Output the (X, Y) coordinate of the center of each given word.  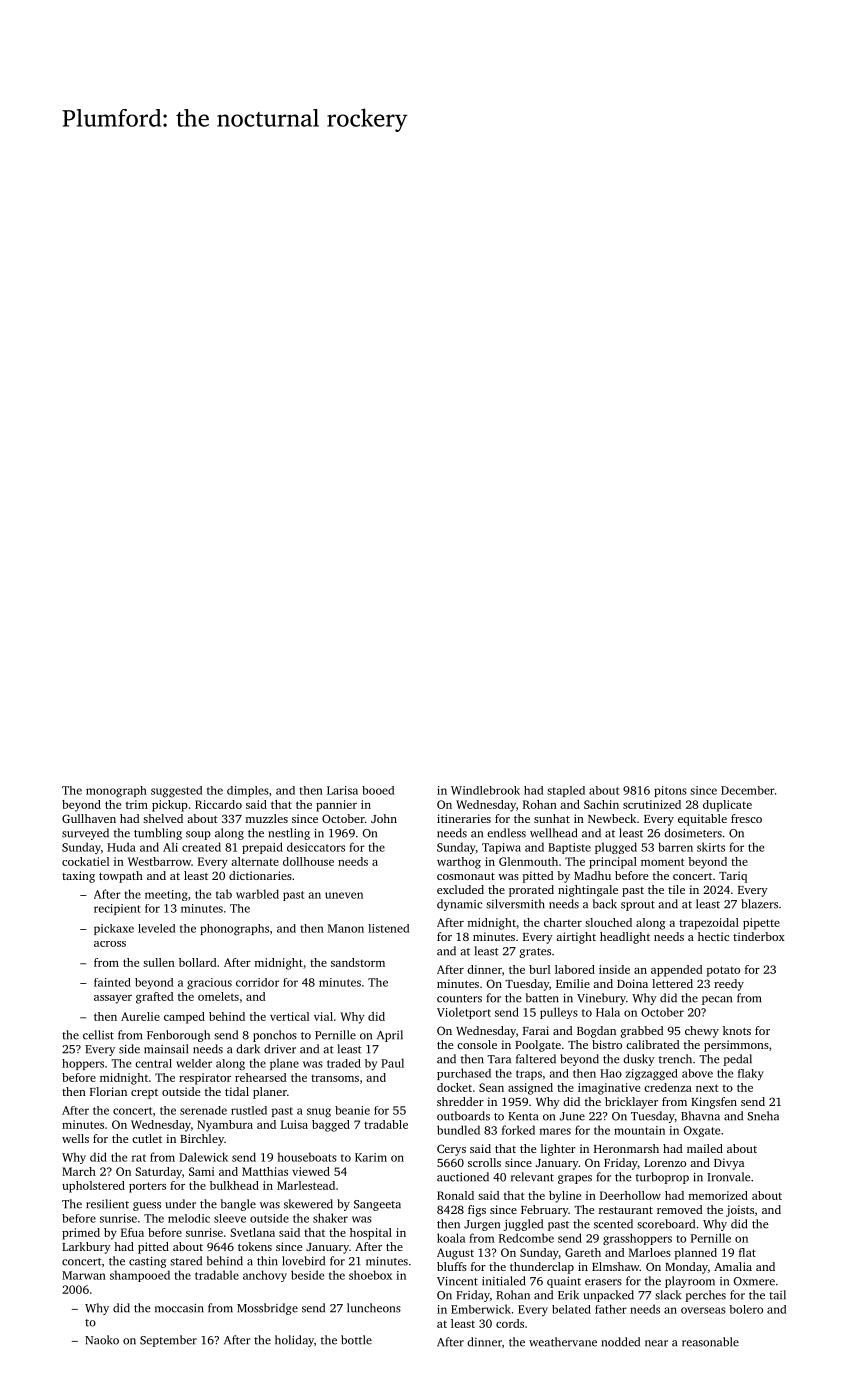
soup (198, 835)
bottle (356, 1340)
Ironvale (728, 1177)
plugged (616, 848)
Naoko (102, 1340)
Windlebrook (485, 790)
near (656, 1343)
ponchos (275, 1036)
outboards (463, 1116)
